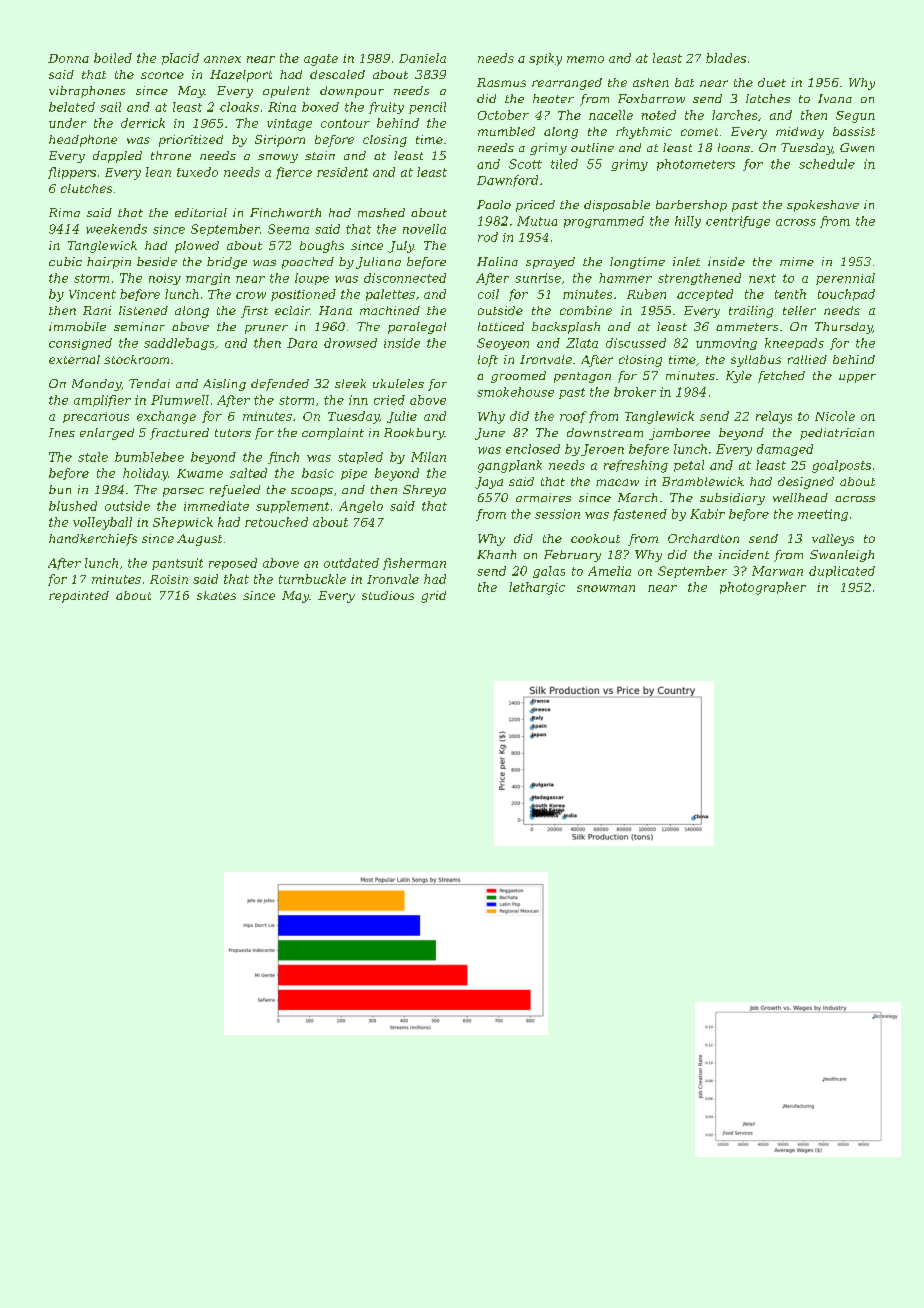 The image size is (924, 1308). What do you see at coordinates (545, 59) in the document?
I see `spiky` at bounding box center [545, 59].
